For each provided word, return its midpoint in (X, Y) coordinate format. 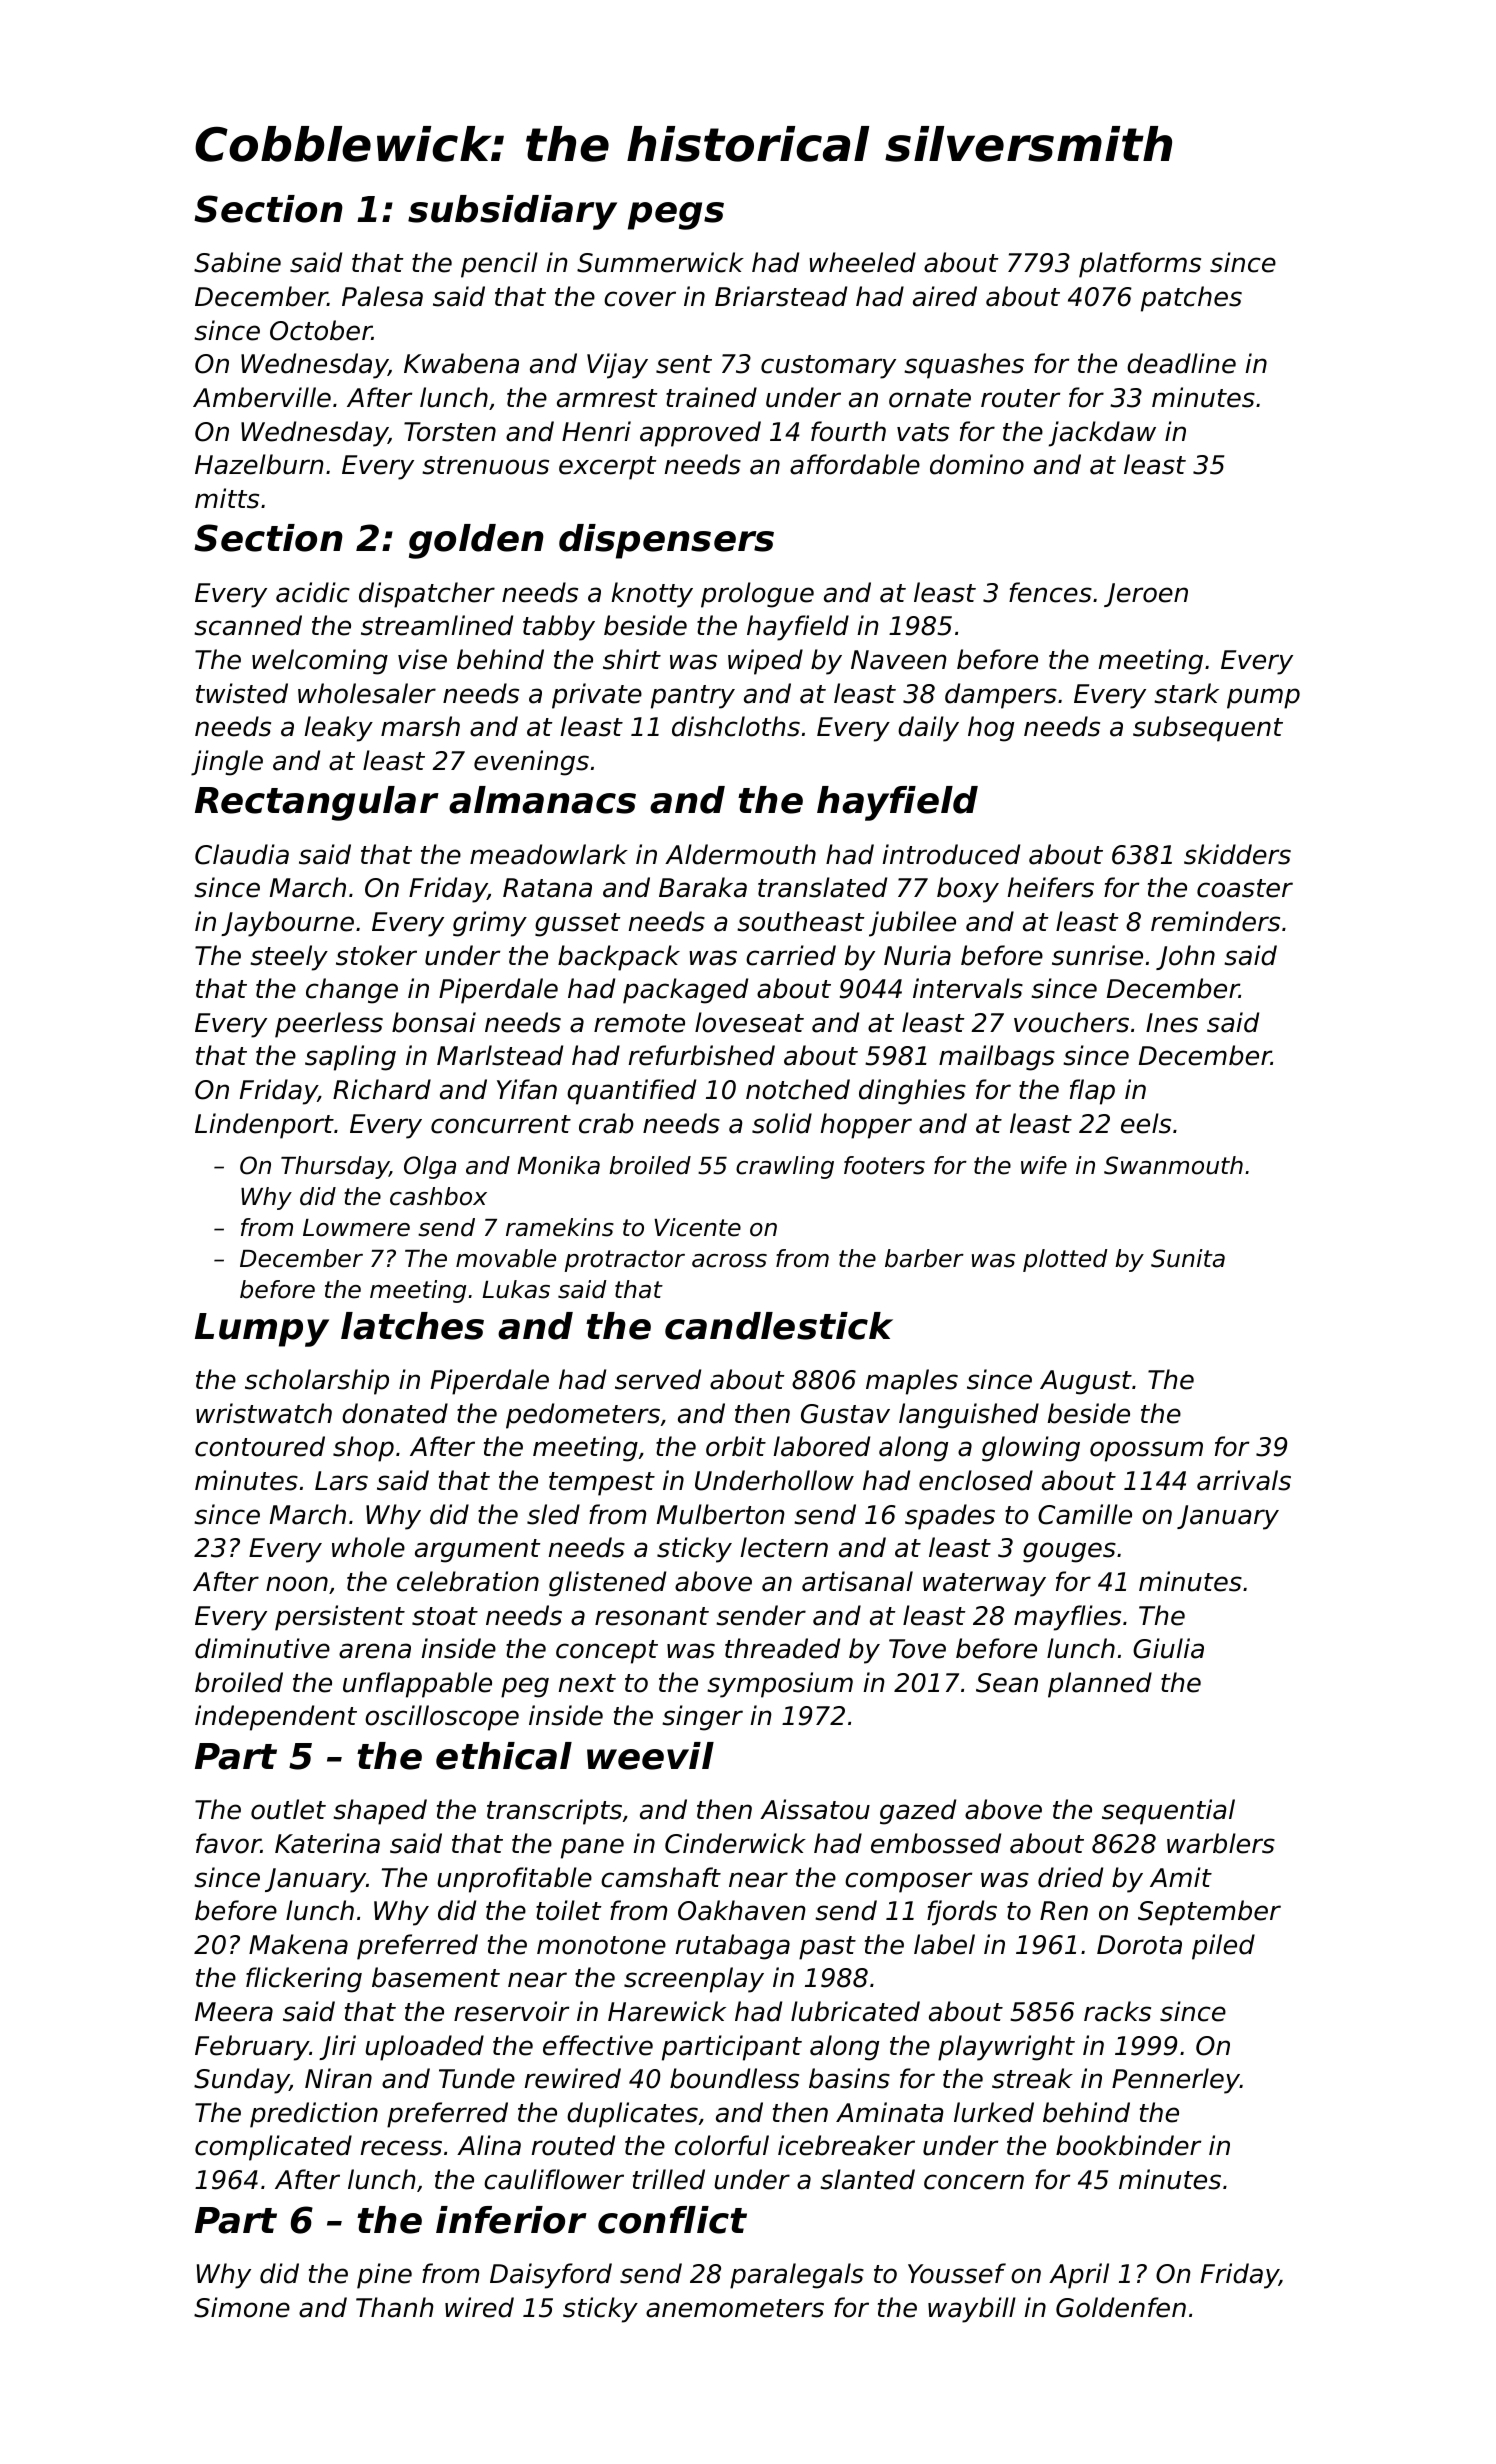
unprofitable (514, 1880)
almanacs (542, 800)
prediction (314, 2115)
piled (1223, 1947)
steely (289, 958)
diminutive (262, 1648)
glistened (607, 1584)
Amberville (262, 397)
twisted (242, 693)
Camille (1085, 1514)
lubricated (855, 2011)
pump (1263, 698)
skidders (1237, 854)
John (1185, 957)
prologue (757, 595)
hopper (866, 1126)
